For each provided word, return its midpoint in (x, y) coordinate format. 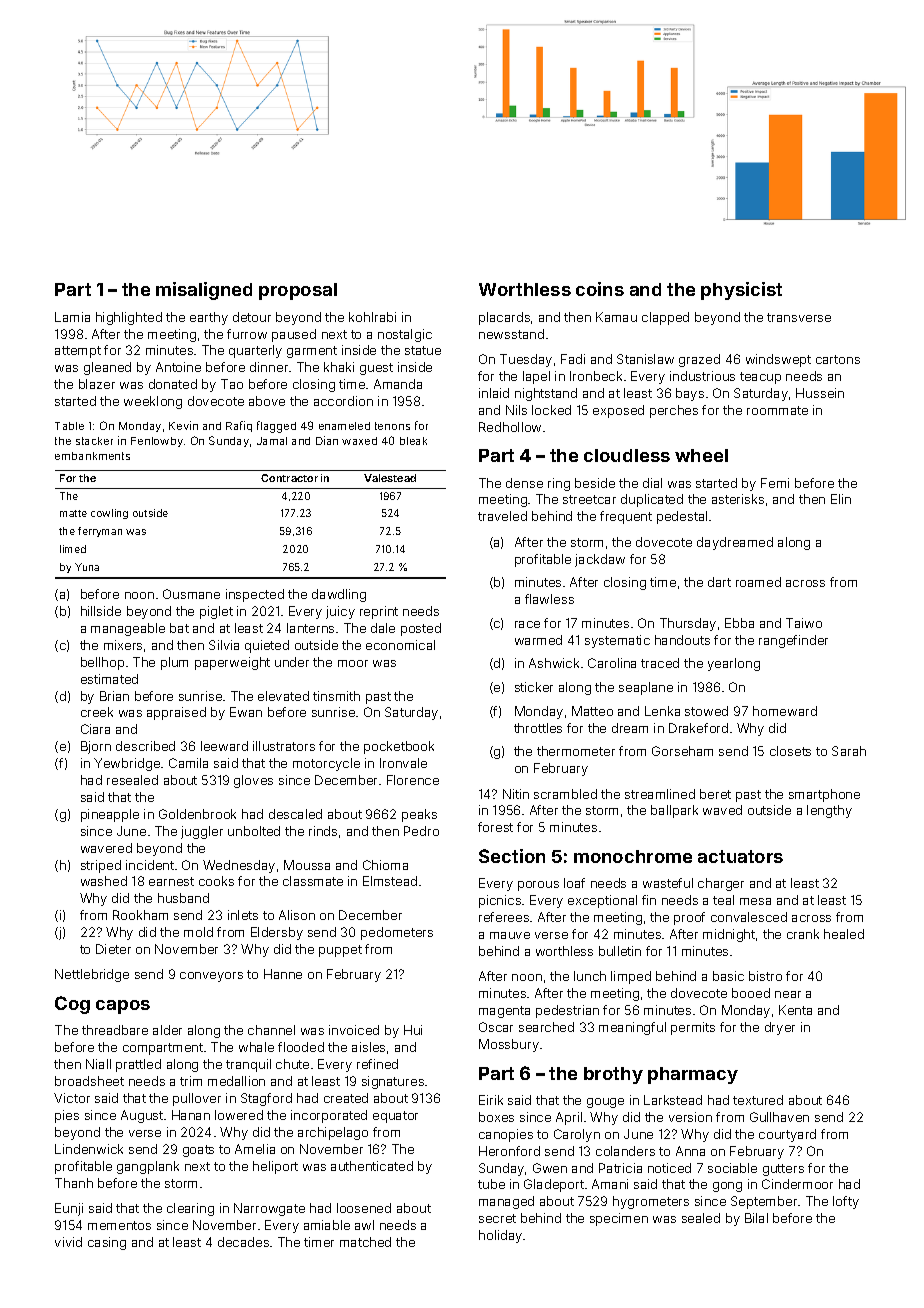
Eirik (491, 1100)
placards (504, 318)
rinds (323, 831)
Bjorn (96, 747)
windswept (778, 360)
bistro (765, 976)
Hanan (191, 1115)
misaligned (204, 291)
